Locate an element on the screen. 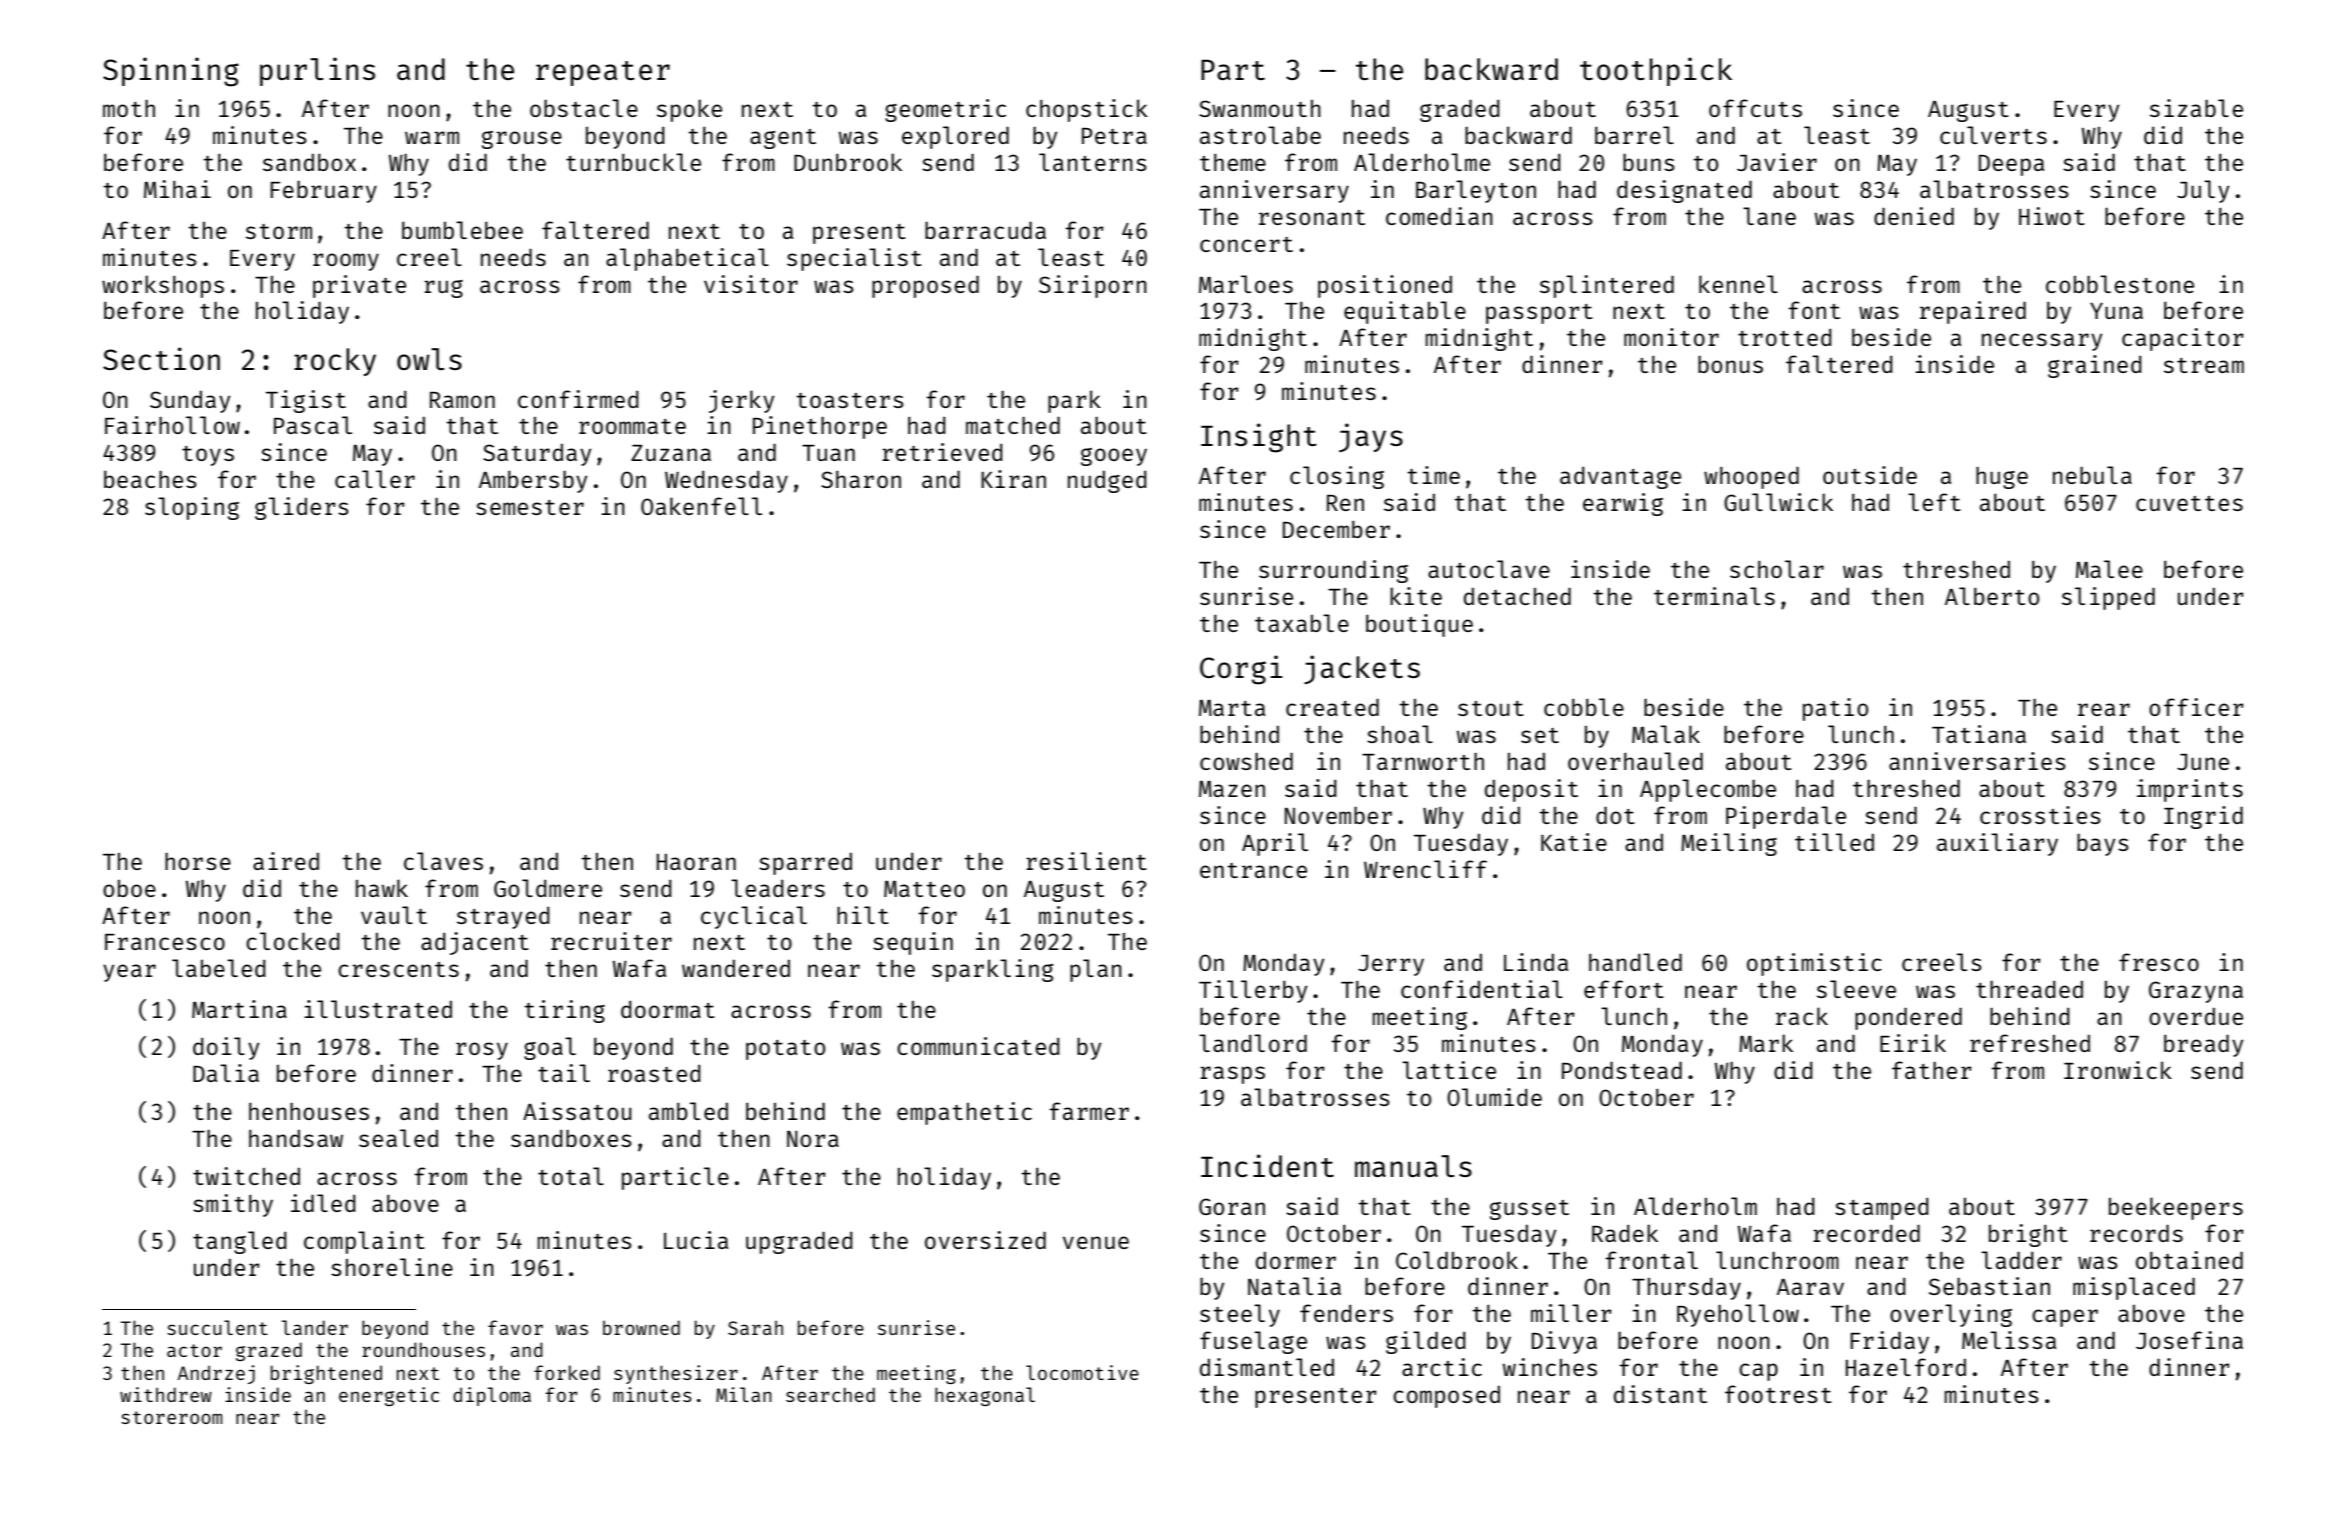 This screenshot has width=2347, height=1519. manuals is located at coordinates (1413, 1166).
